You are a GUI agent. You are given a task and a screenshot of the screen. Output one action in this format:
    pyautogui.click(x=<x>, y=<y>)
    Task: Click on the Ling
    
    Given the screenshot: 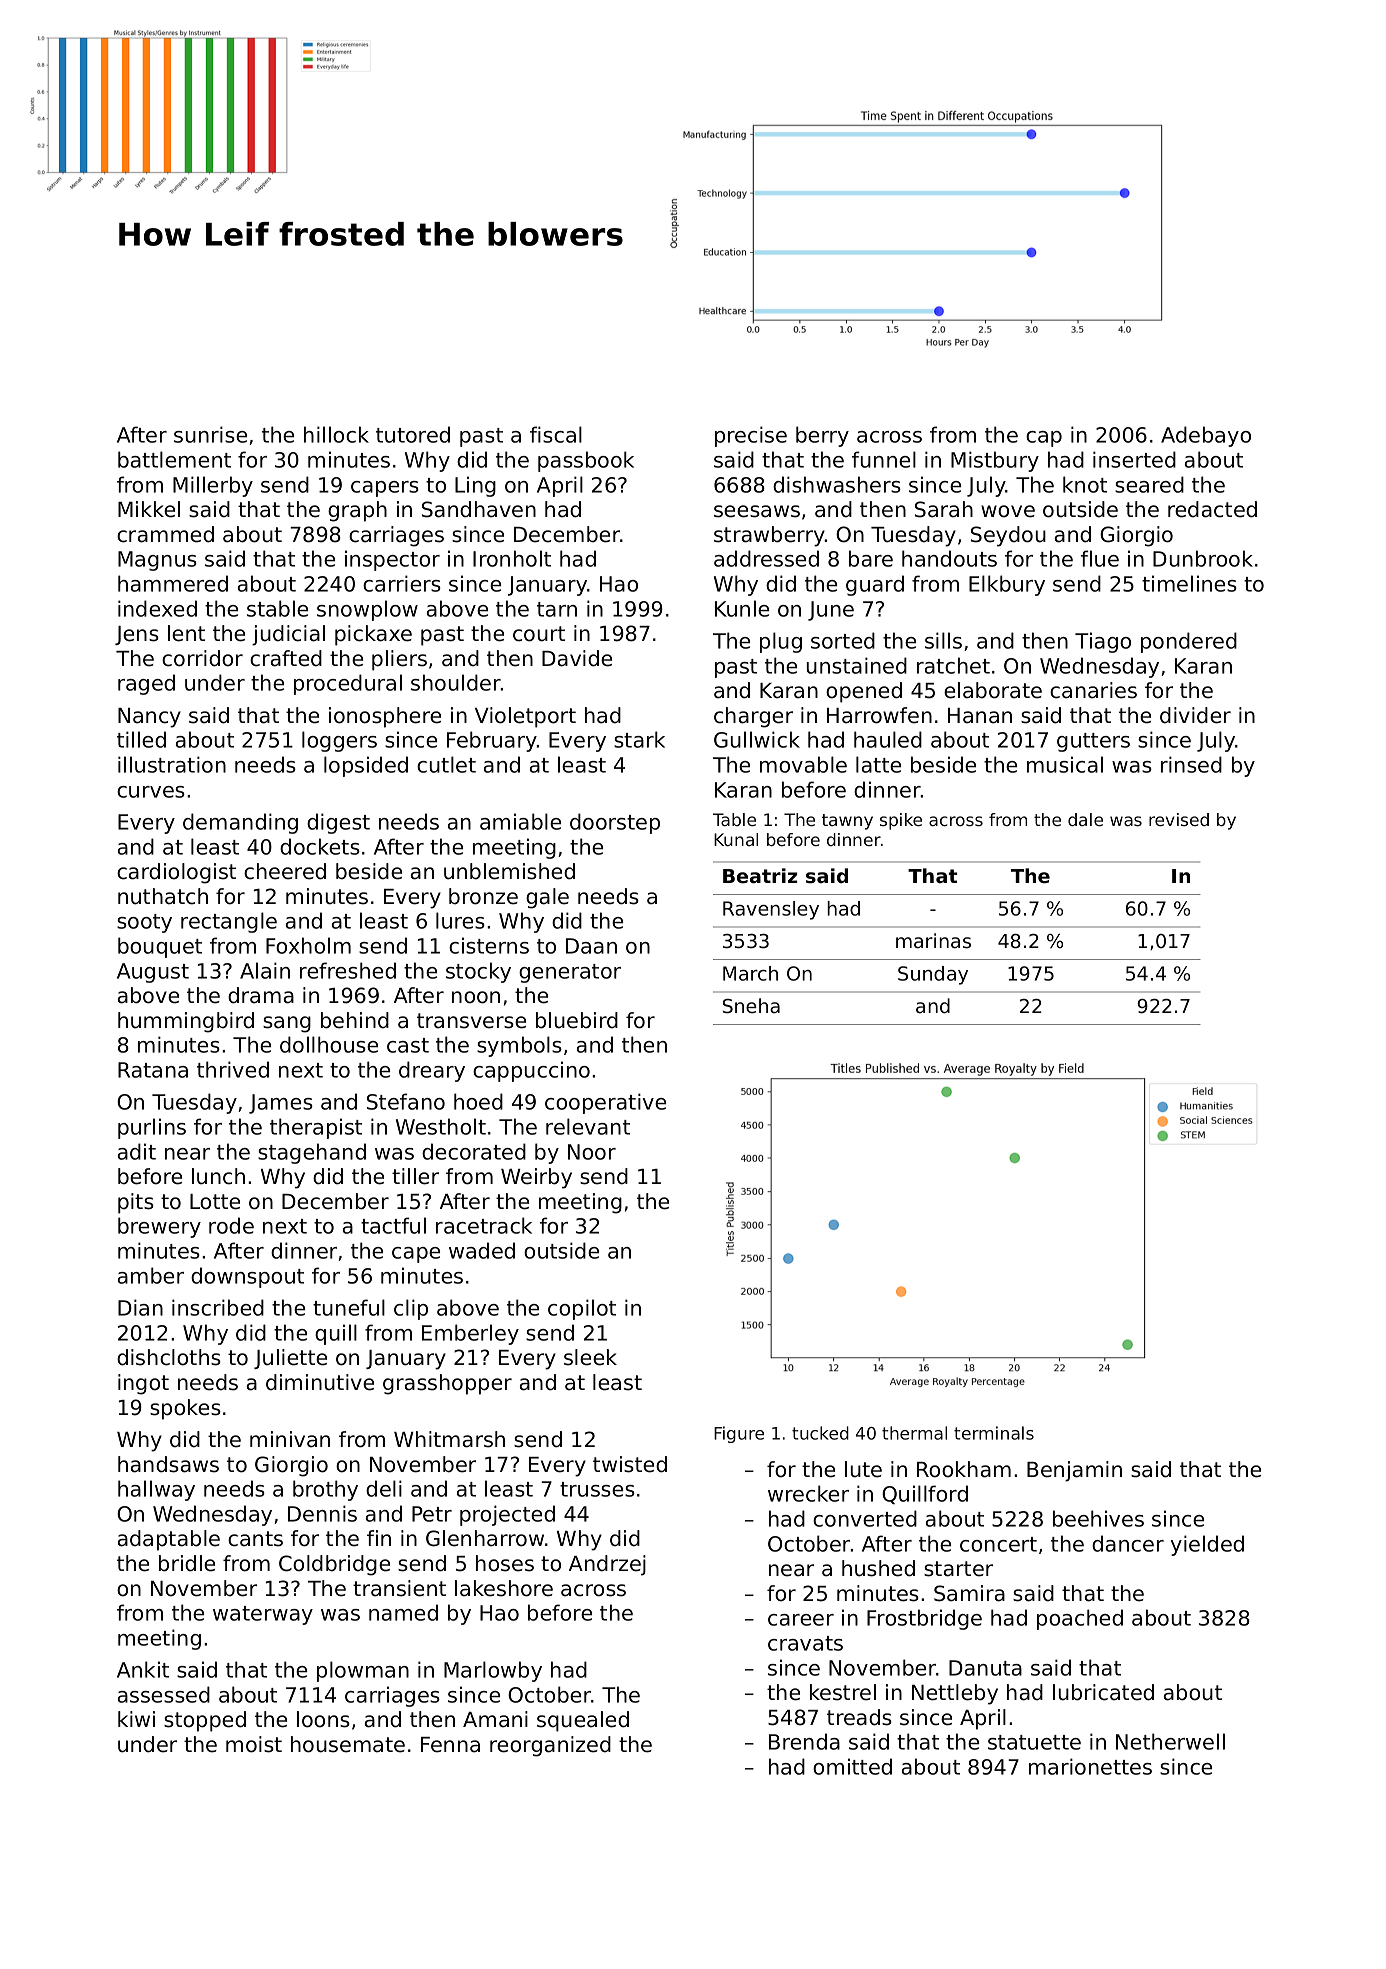 What is the action you would take?
    pyautogui.click(x=475, y=486)
